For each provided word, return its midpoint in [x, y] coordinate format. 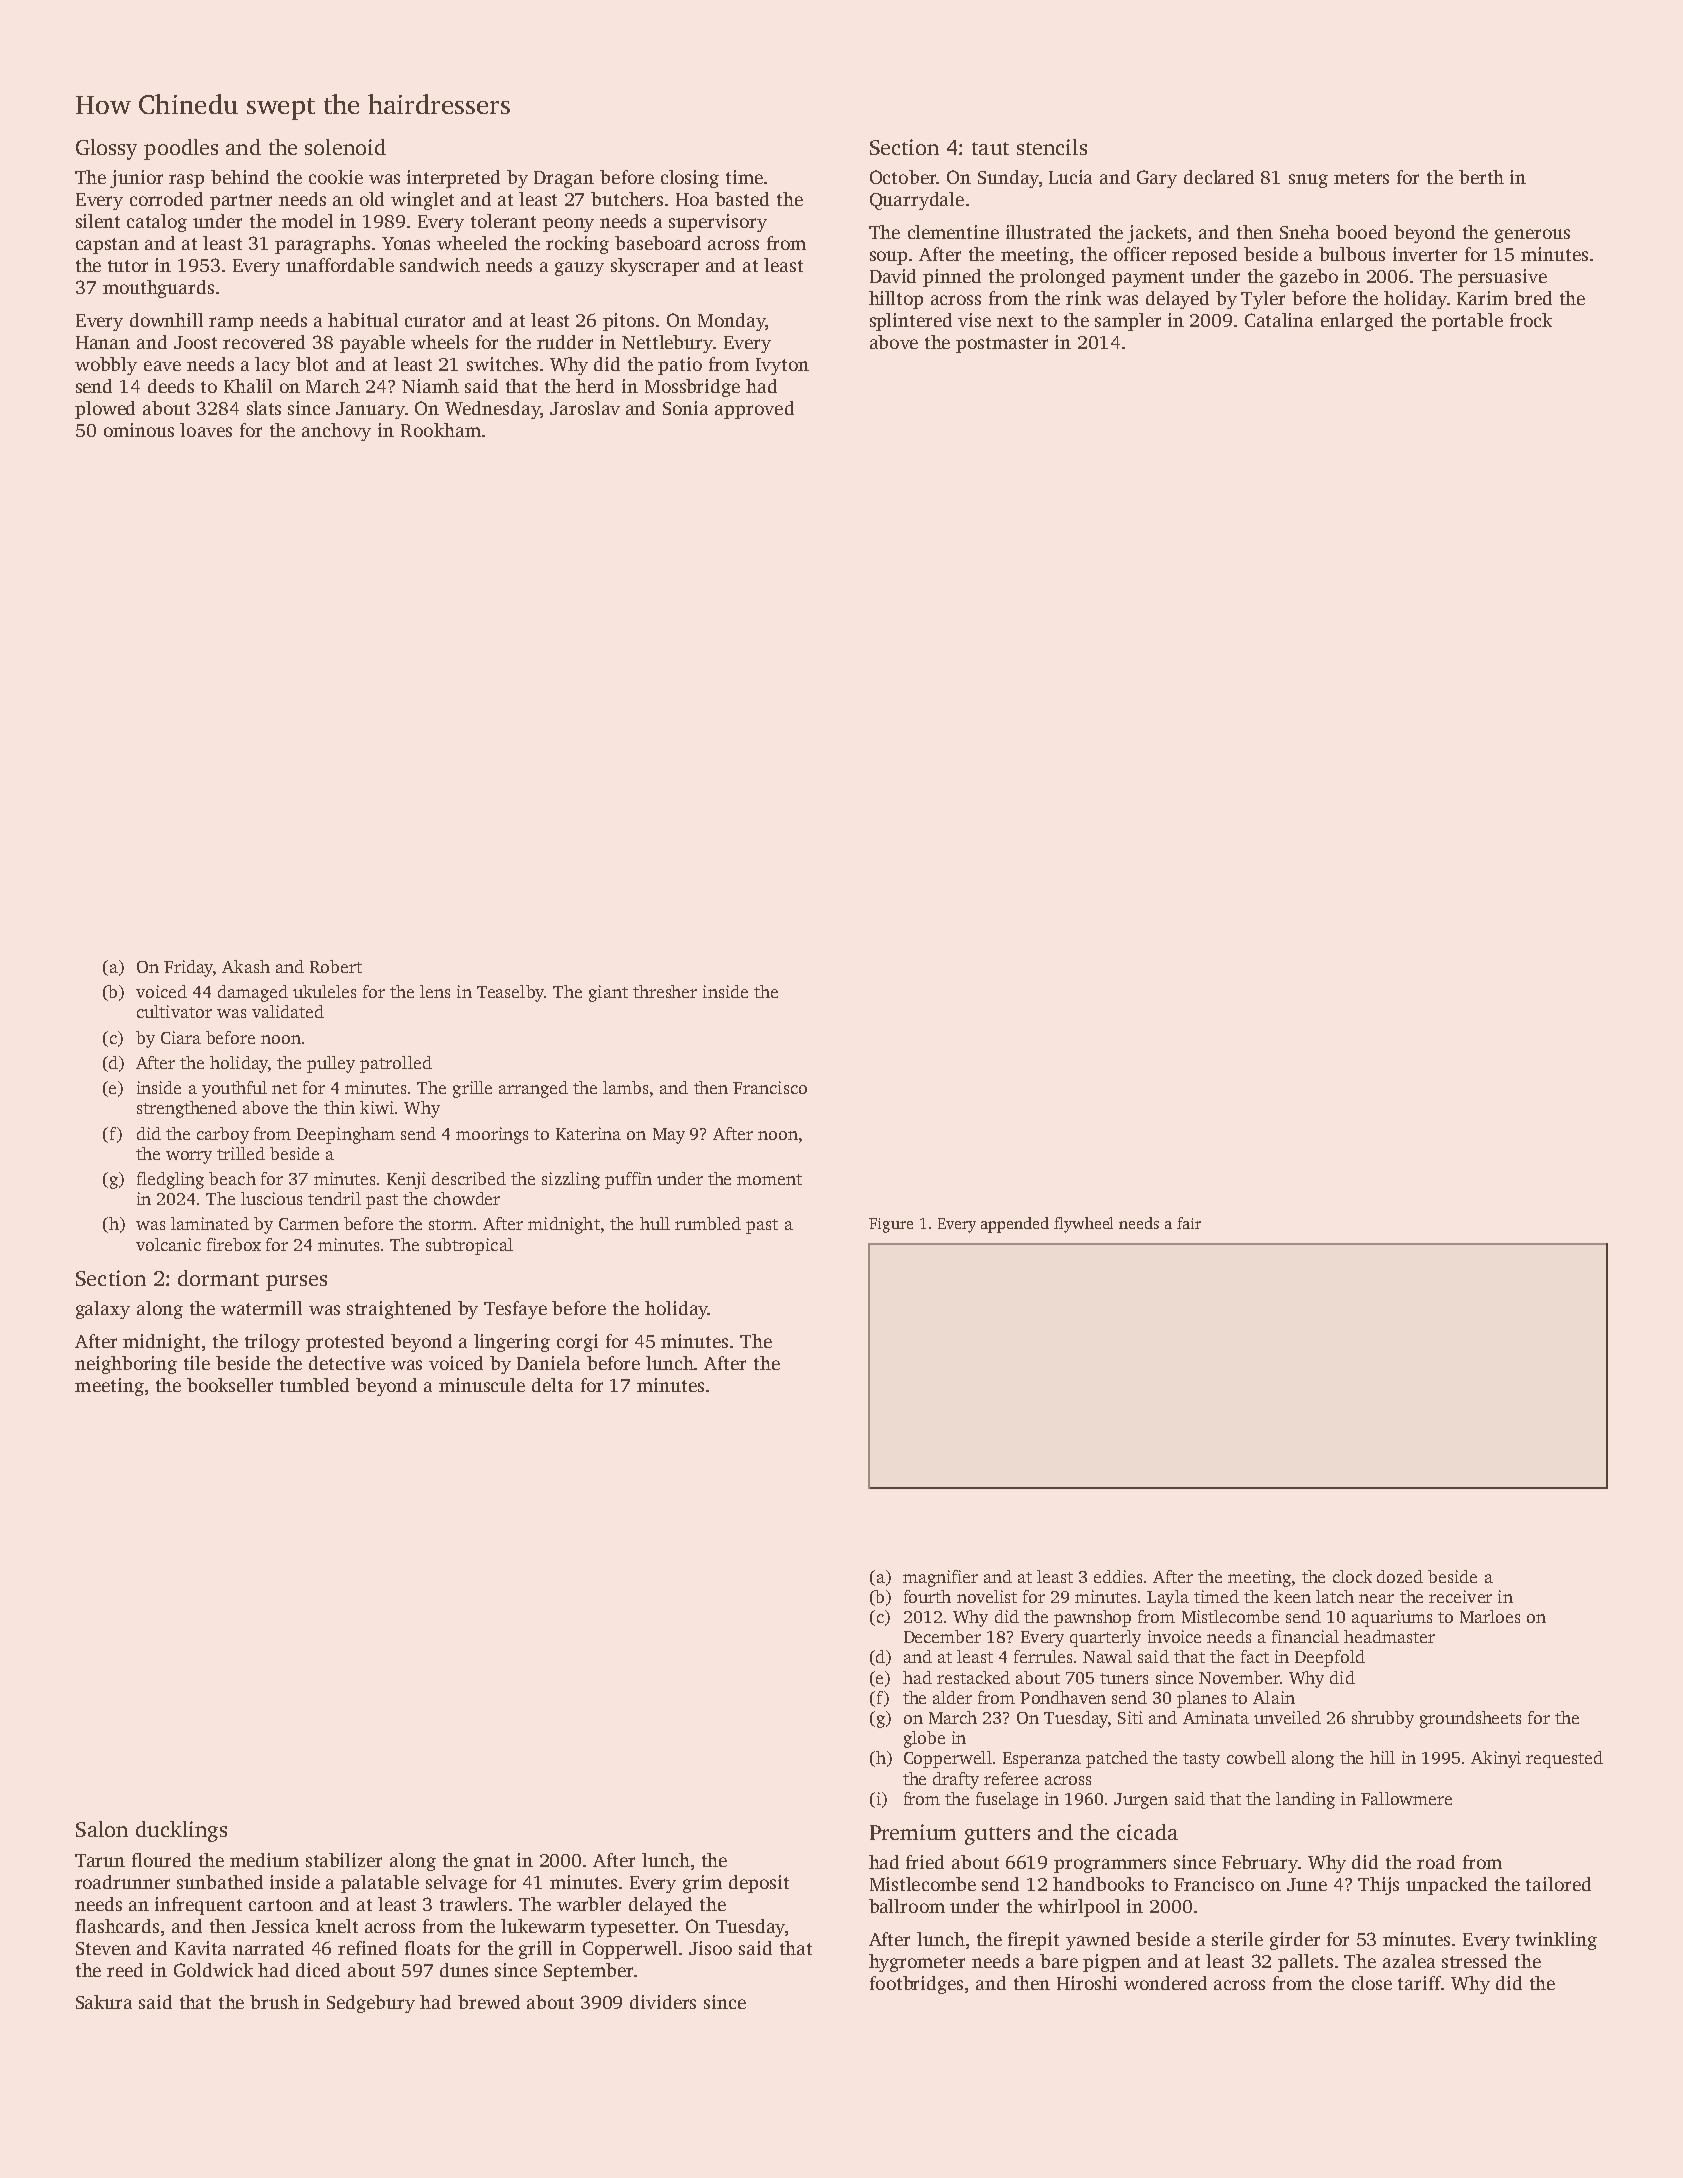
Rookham [441, 430]
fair [1189, 1223]
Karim [1482, 298]
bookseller [230, 1385]
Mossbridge [692, 388]
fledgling [170, 1180]
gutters [997, 1836]
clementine [953, 232]
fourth [927, 1596]
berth [1481, 177]
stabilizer [344, 1860]
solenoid [345, 147]
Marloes [1490, 1616]
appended [1015, 1225]
